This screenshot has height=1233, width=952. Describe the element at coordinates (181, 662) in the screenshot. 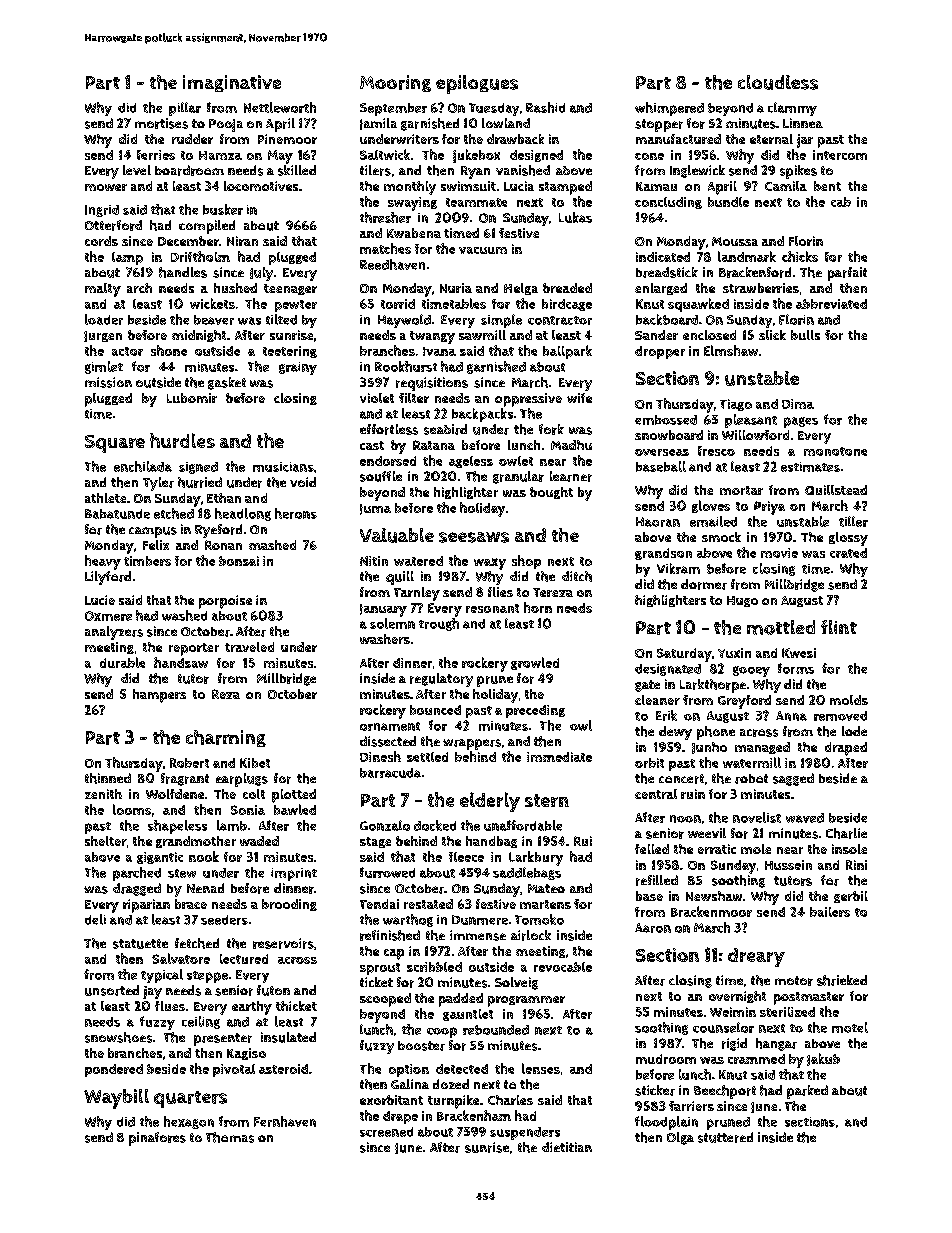

I see `handsaw` at that location.
